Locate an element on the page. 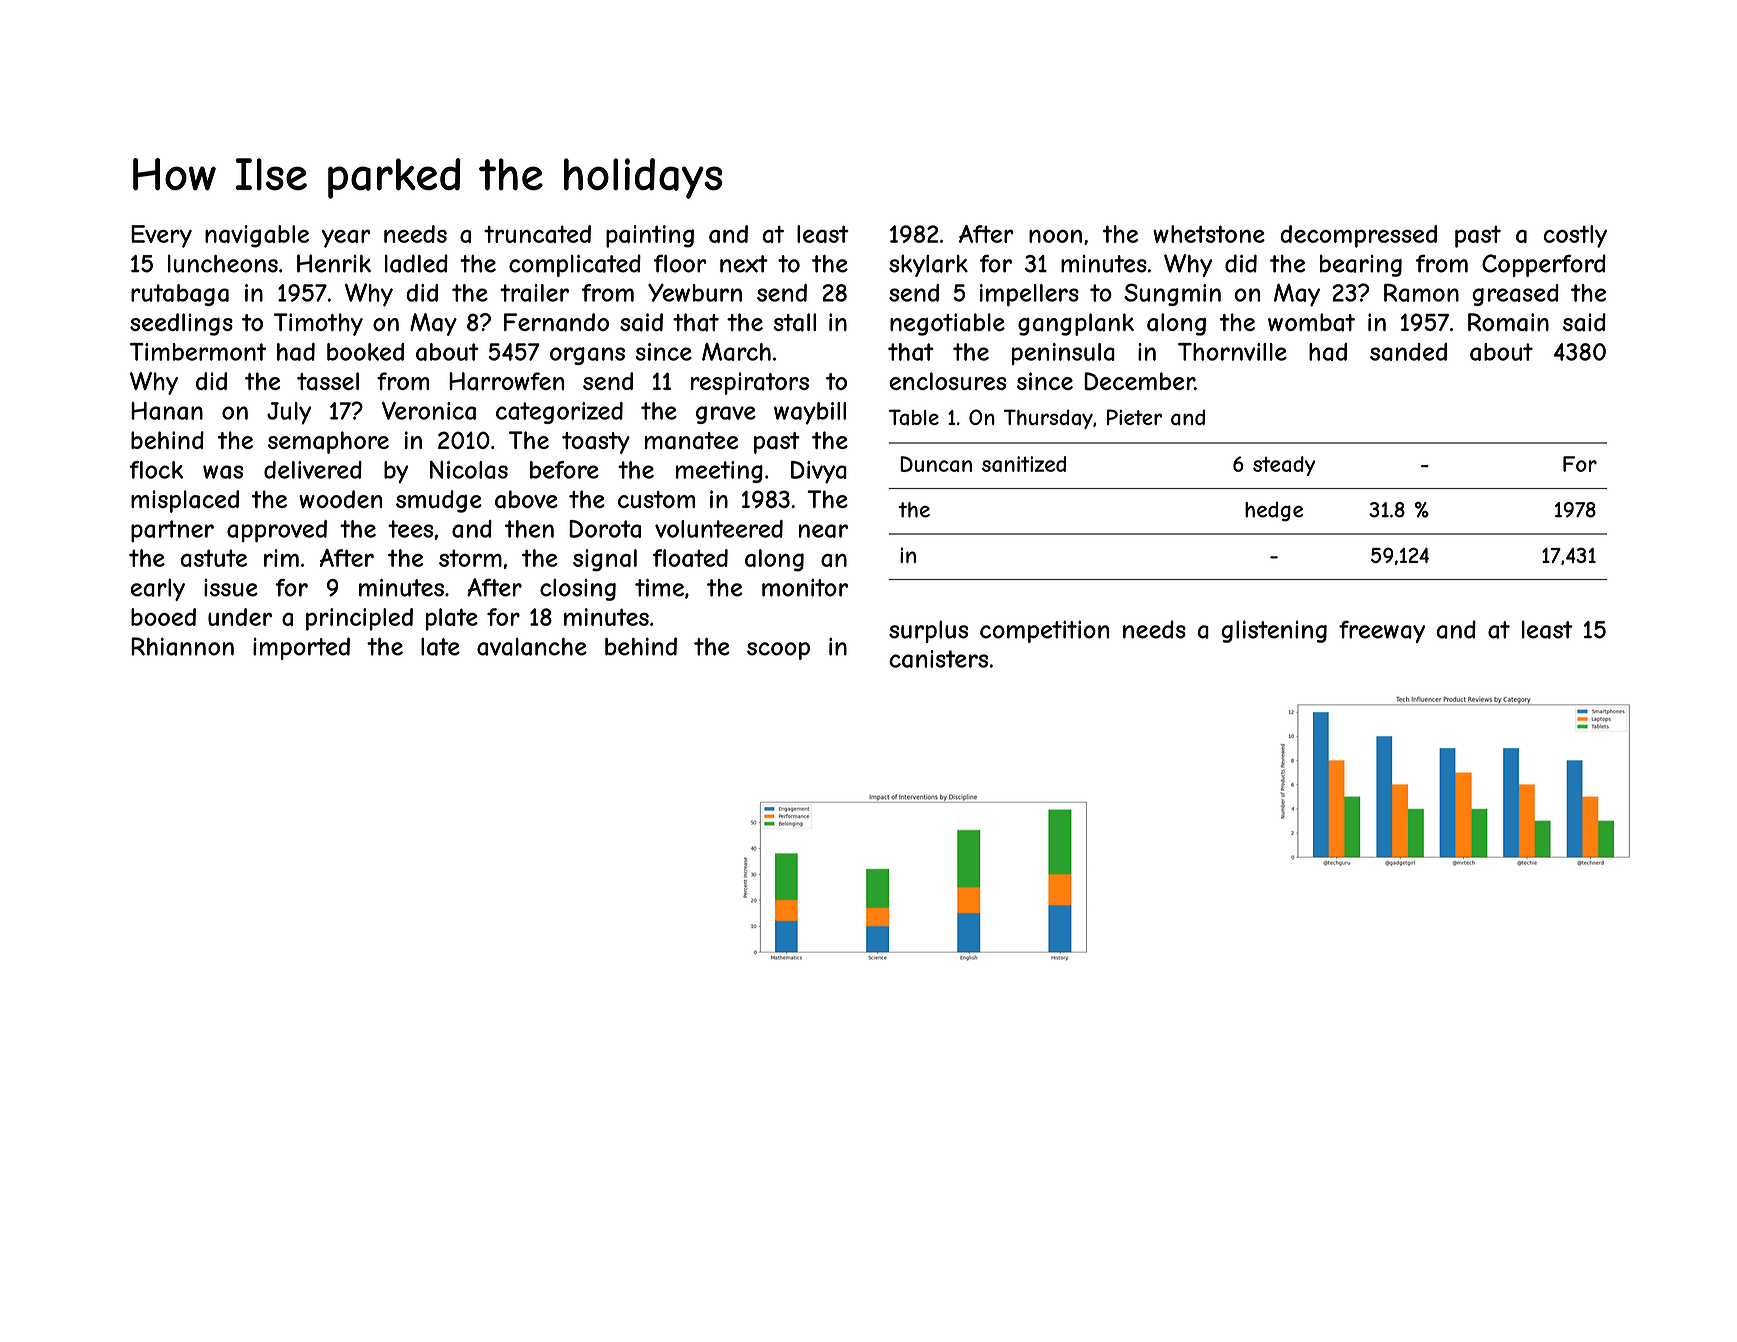 The width and height of the image is (1737, 1342). Timbermont is located at coordinates (198, 352).
